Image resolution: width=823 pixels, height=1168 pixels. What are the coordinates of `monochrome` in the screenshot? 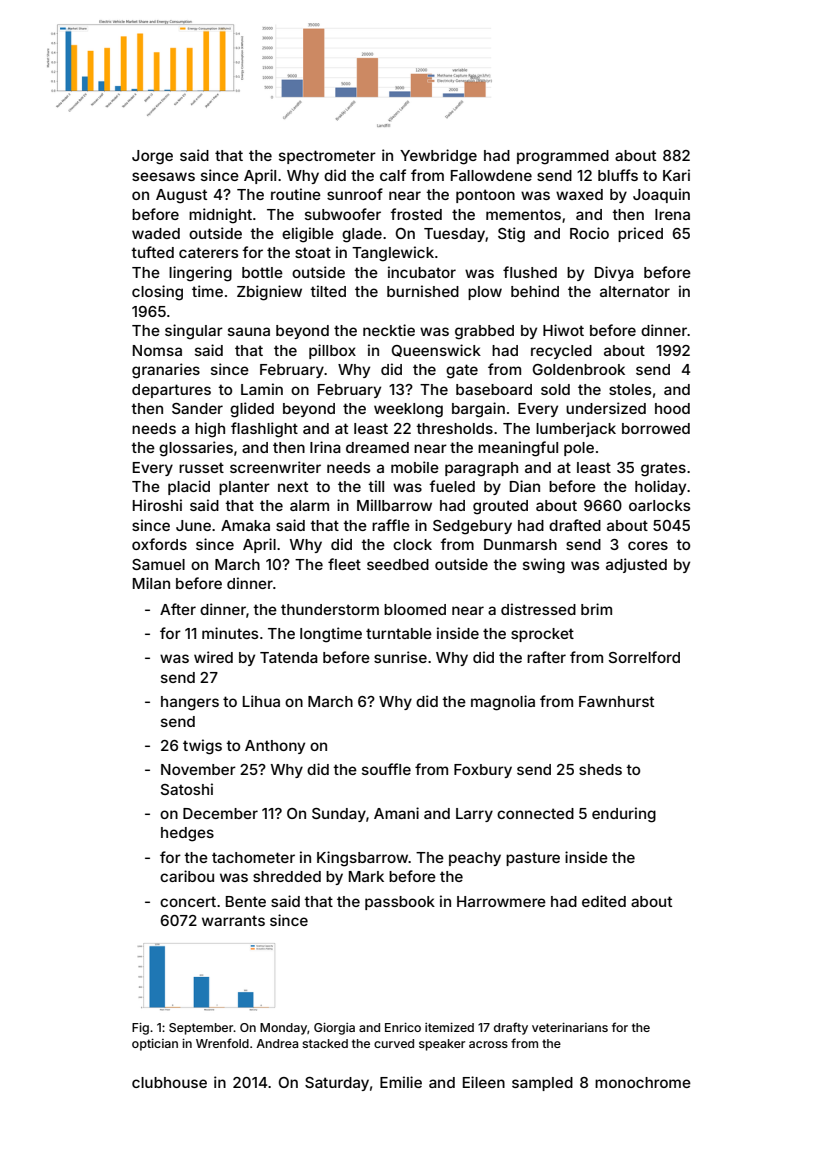 It's located at (643, 1082).
